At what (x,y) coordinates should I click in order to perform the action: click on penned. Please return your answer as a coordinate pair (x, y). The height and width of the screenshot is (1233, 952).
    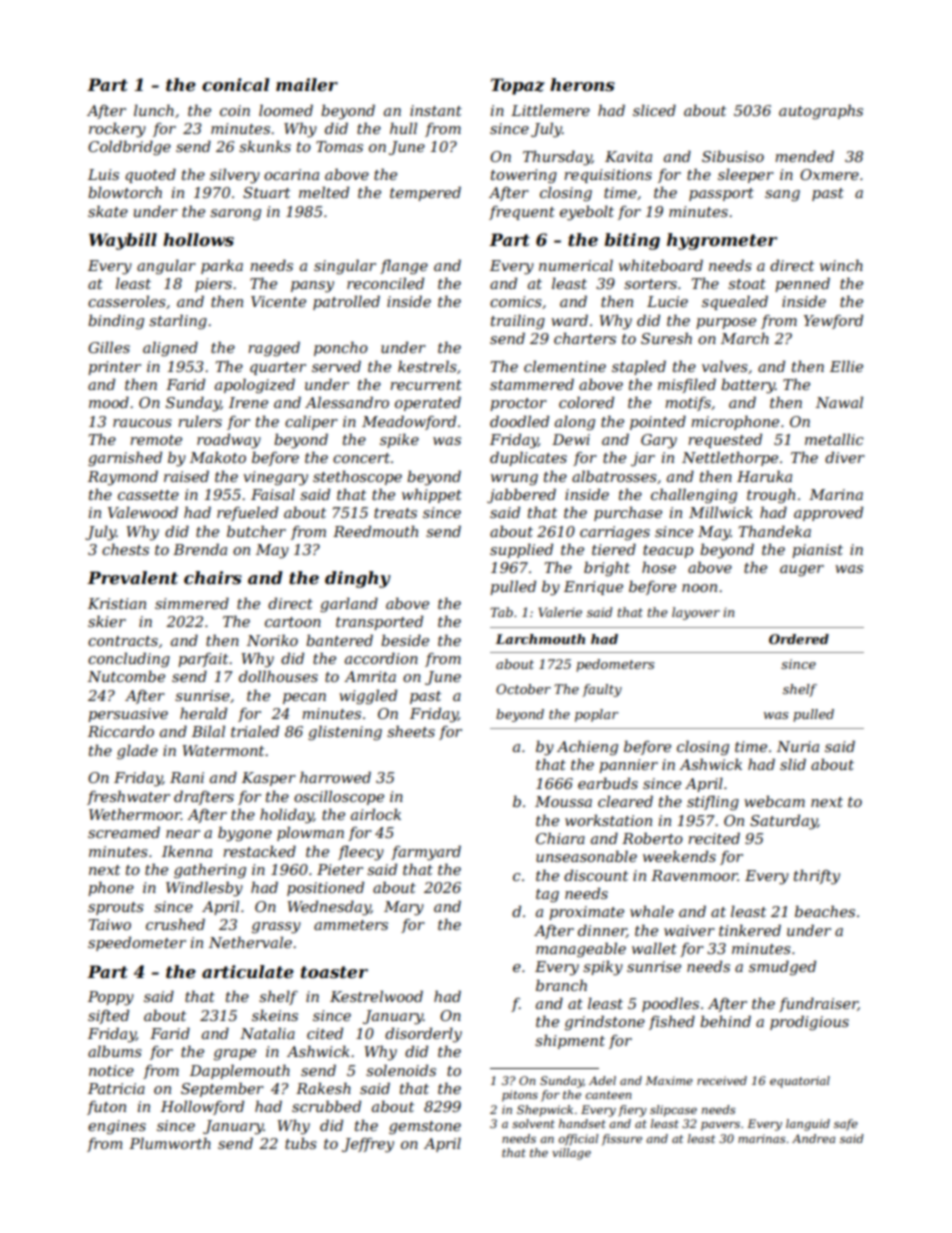
    Looking at the image, I should click on (802, 284).
